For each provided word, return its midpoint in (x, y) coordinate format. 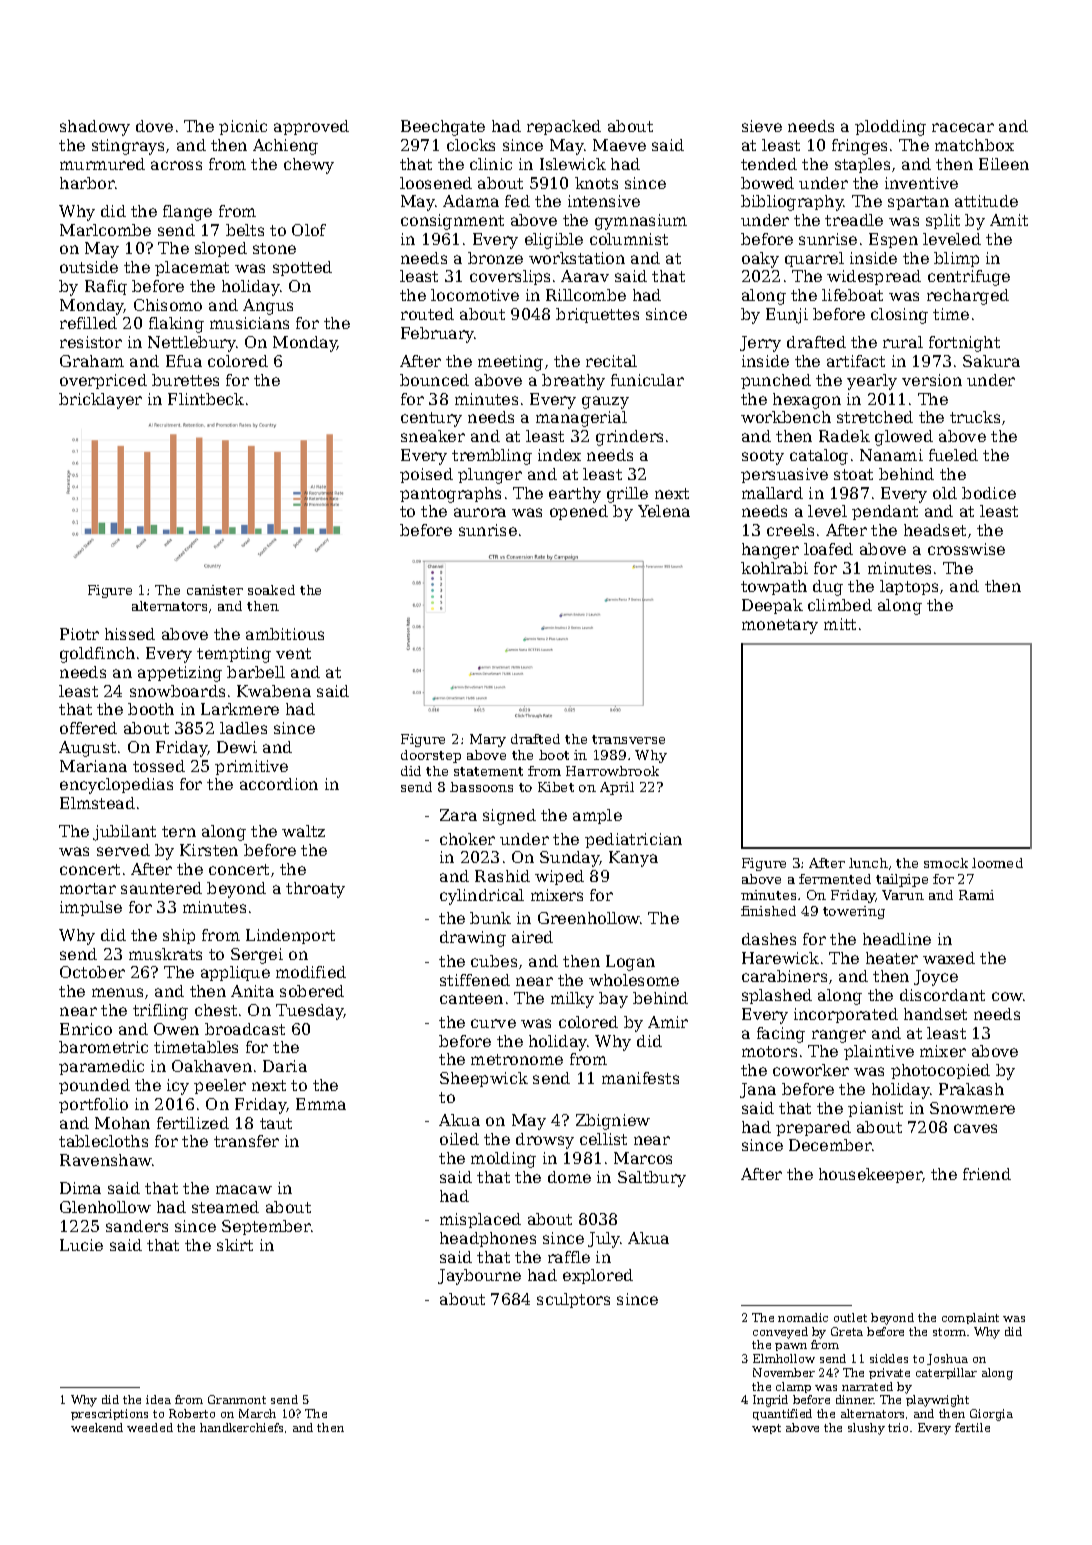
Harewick (780, 958)
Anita (252, 991)
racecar (963, 127)
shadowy (95, 128)
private (889, 1373)
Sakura (991, 361)
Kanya (633, 859)
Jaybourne (479, 1277)
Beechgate (443, 128)
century (431, 419)
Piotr (79, 634)
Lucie (81, 1245)
